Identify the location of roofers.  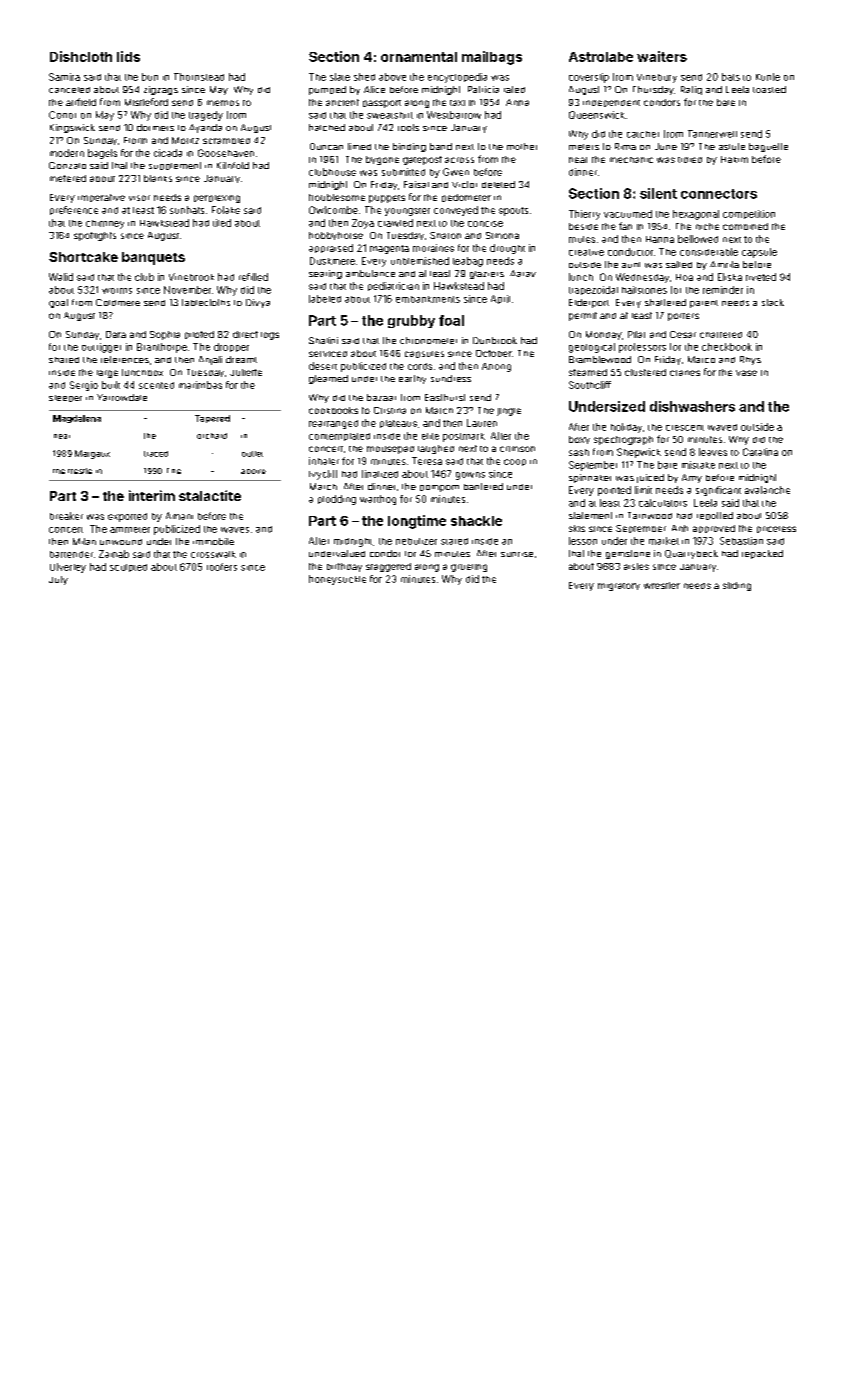
(222, 567).
